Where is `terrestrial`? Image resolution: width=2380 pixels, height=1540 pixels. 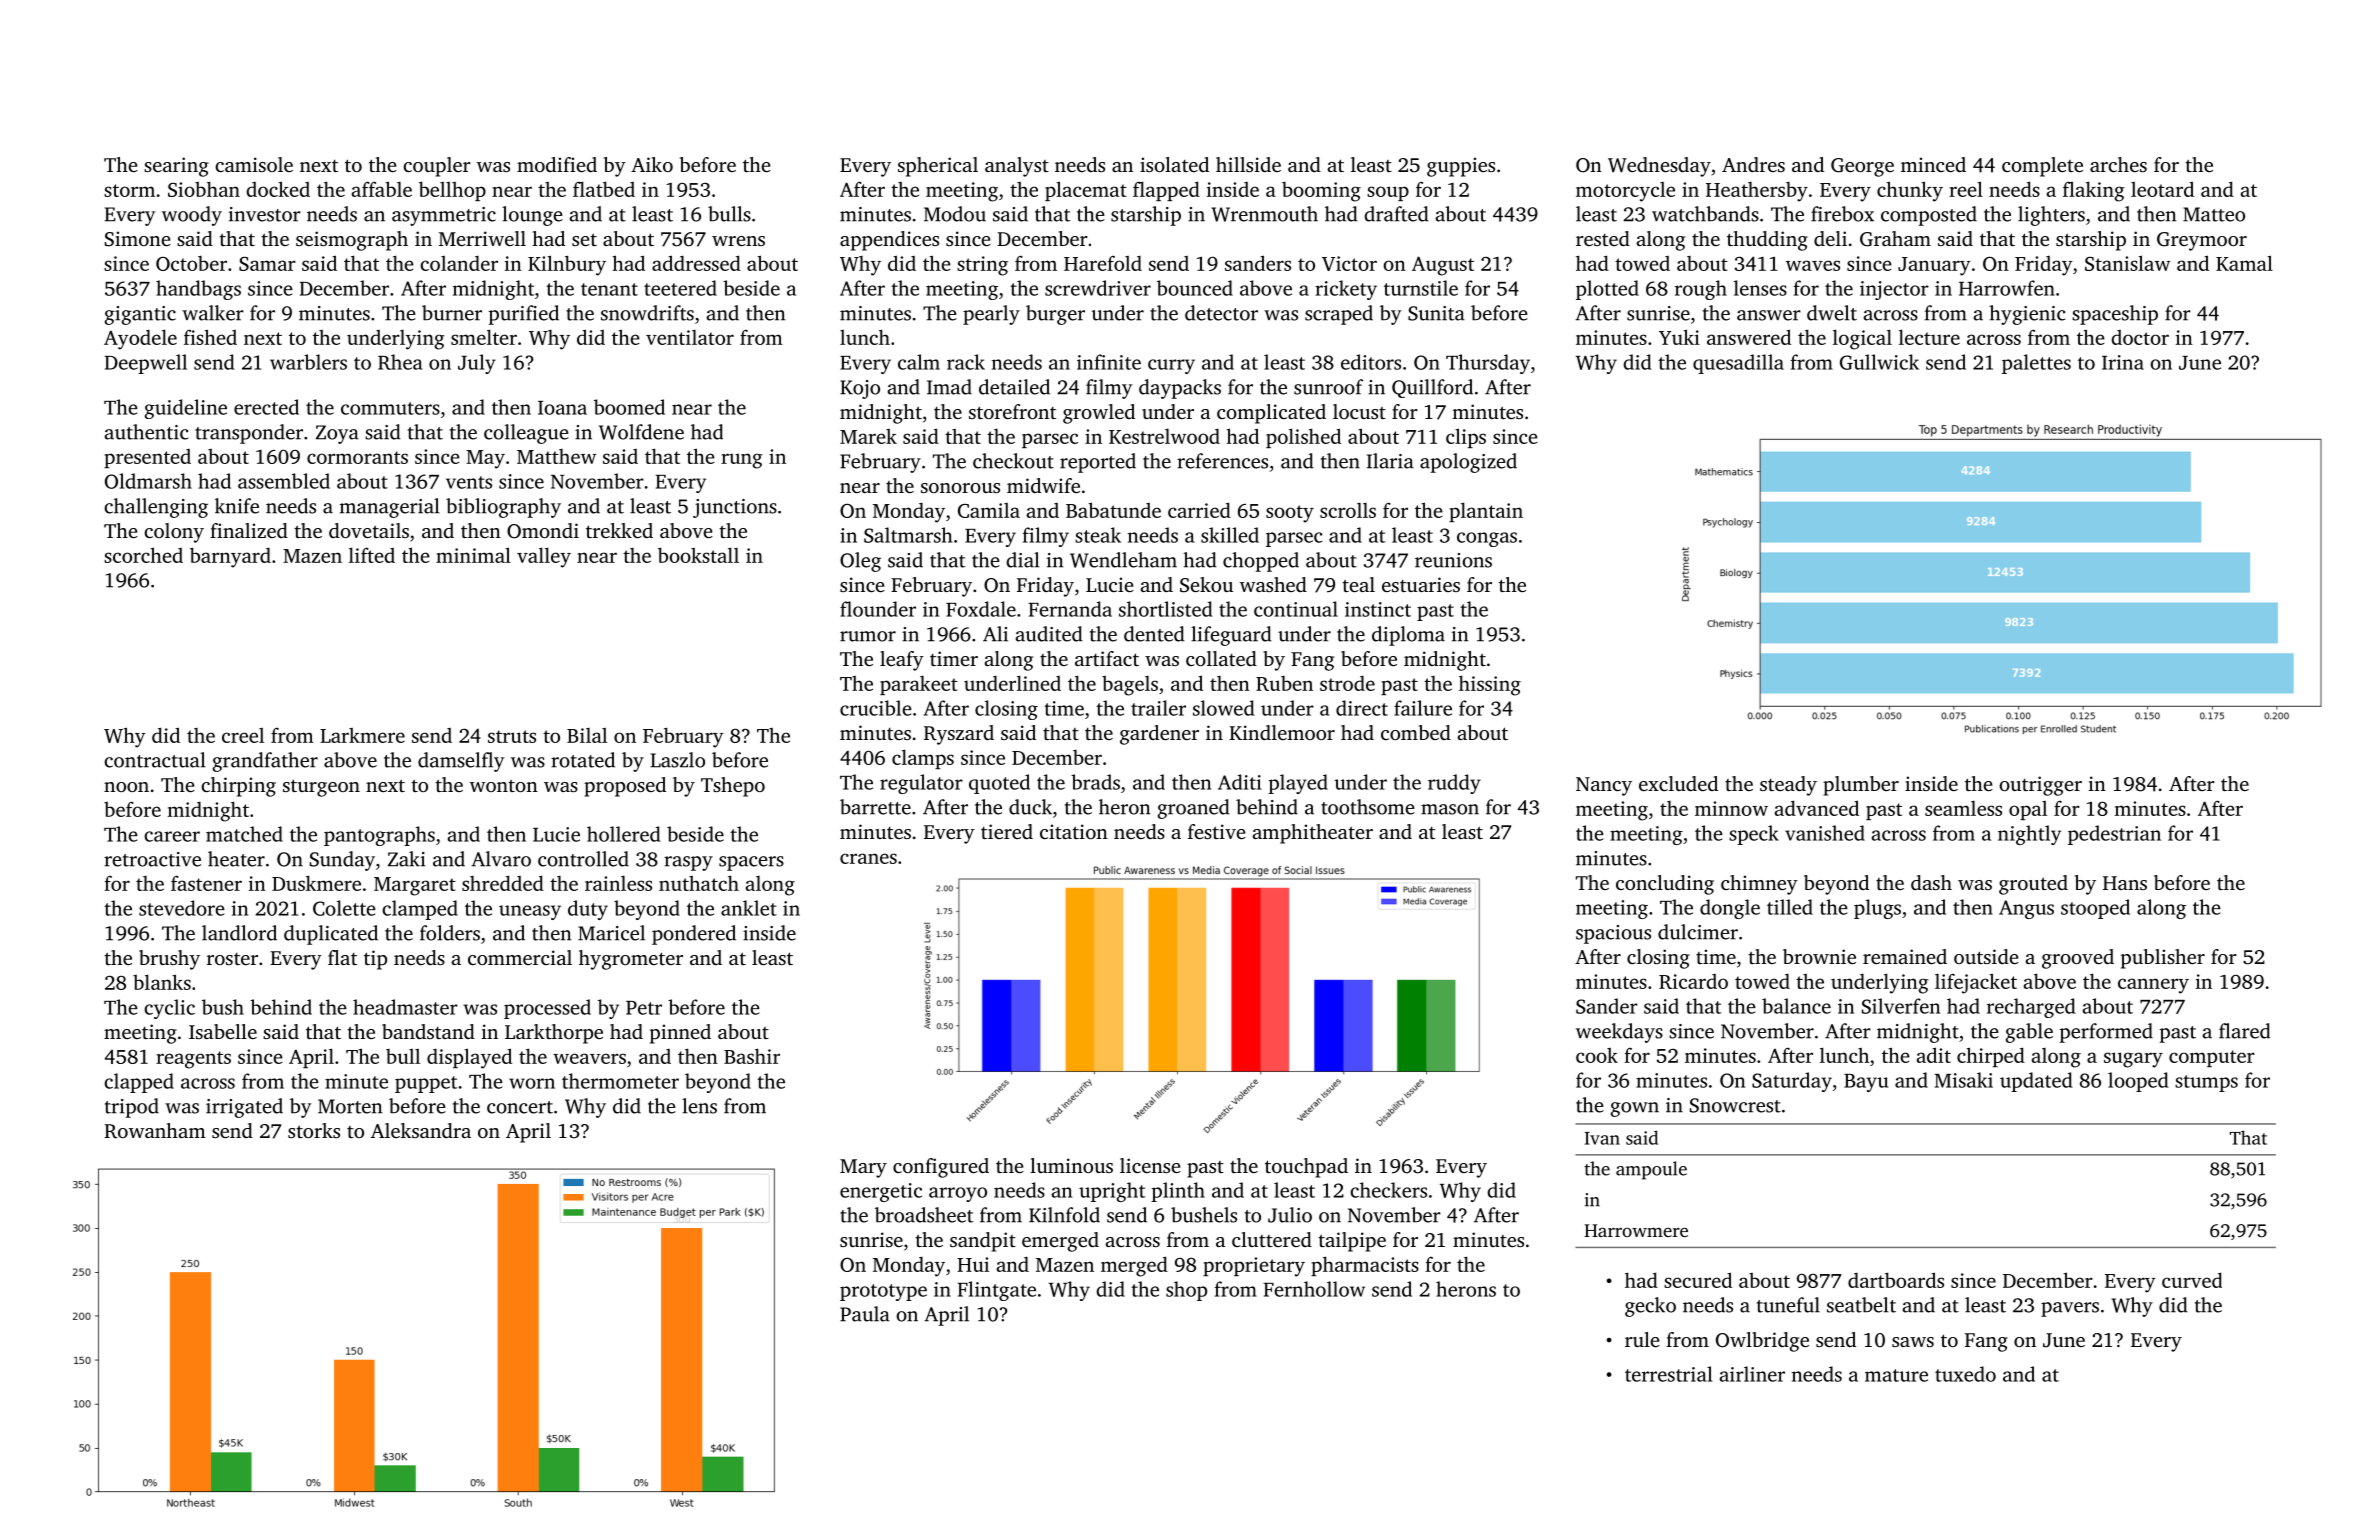 terrestrial is located at coordinates (1669, 1374).
